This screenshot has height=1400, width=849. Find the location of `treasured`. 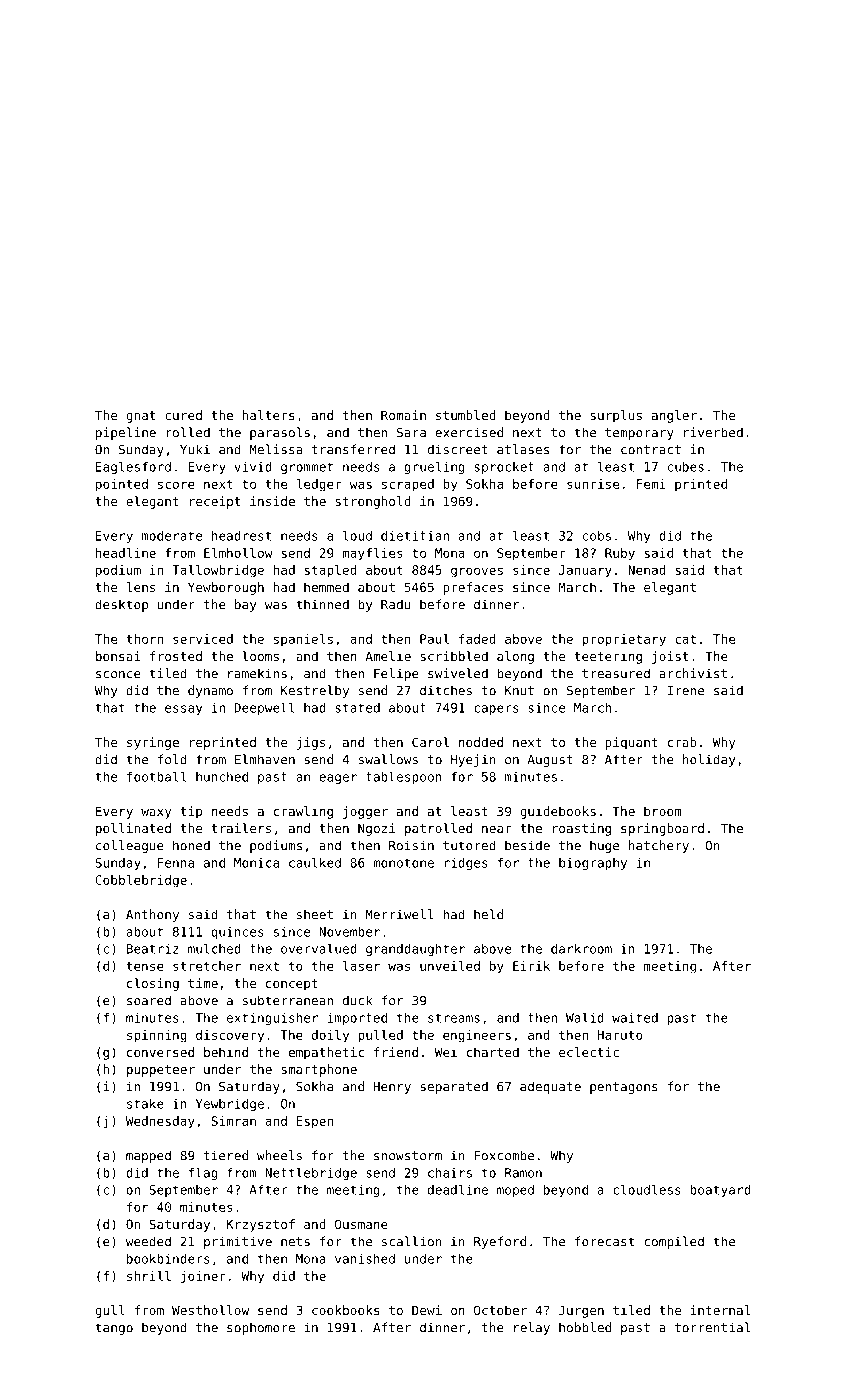

treasured is located at coordinates (616, 673).
